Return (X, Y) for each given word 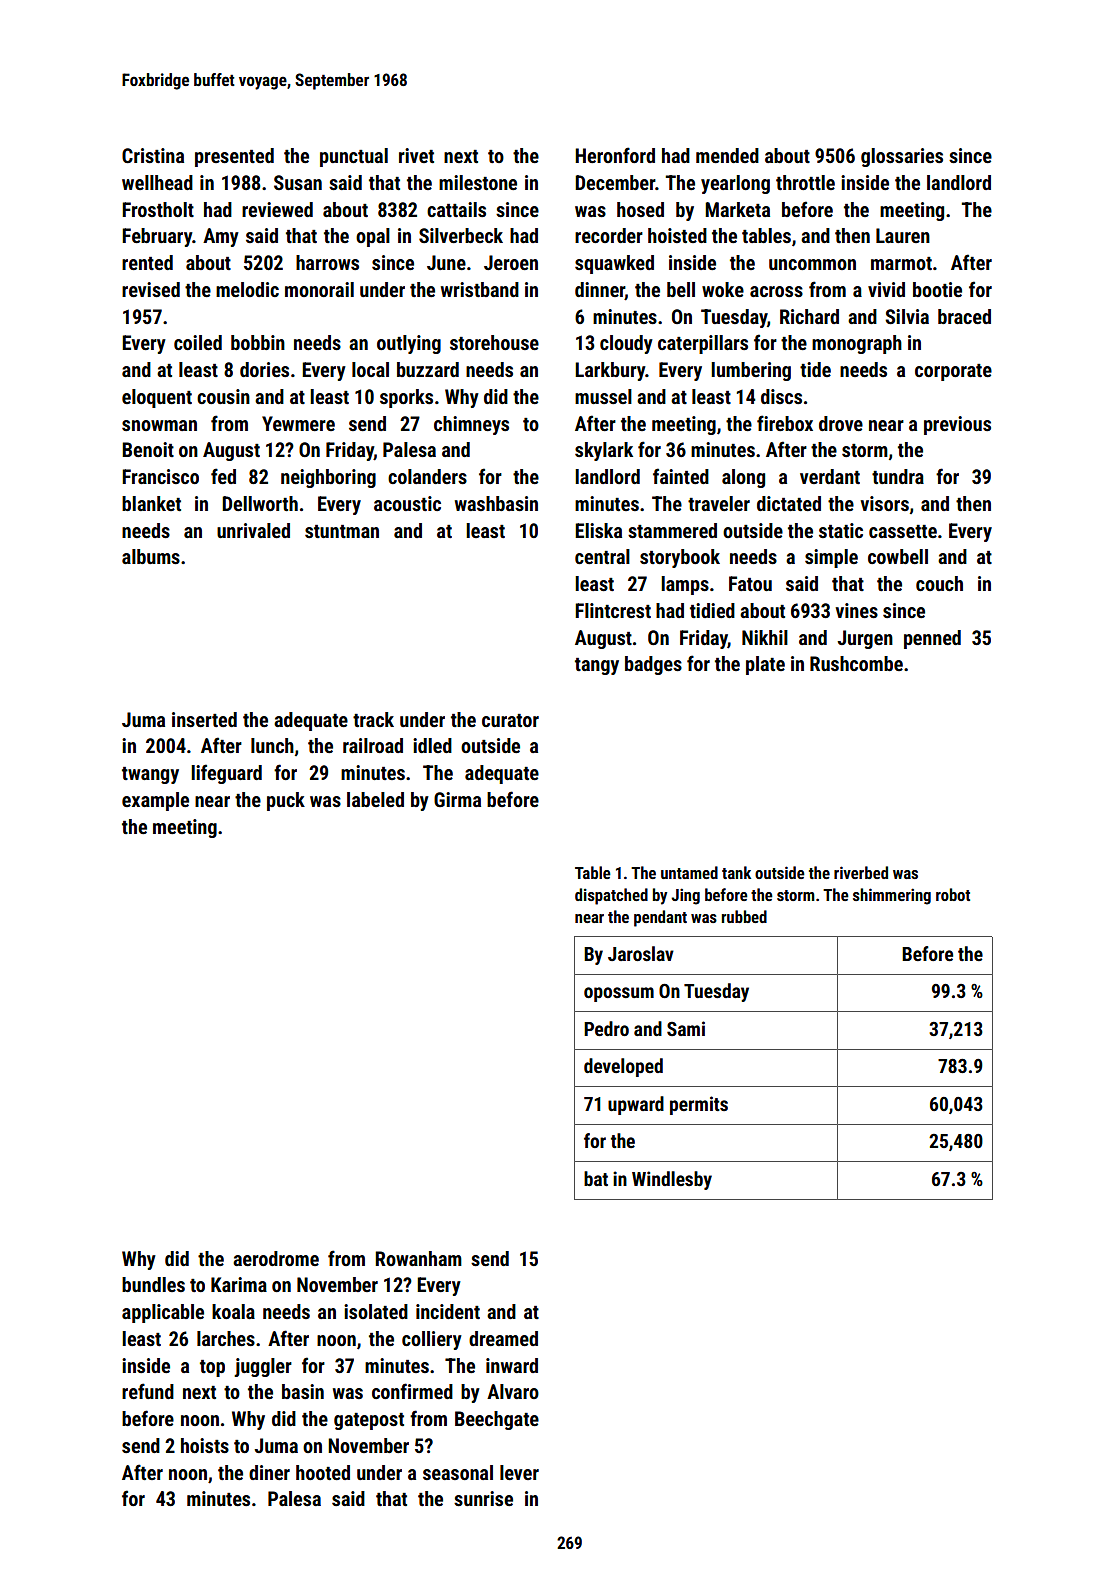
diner (269, 1472)
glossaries (902, 157)
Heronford (615, 155)
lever (519, 1472)
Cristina (153, 155)
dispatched (611, 896)
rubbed (744, 916)
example (155, 801)
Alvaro (513, 1391)
